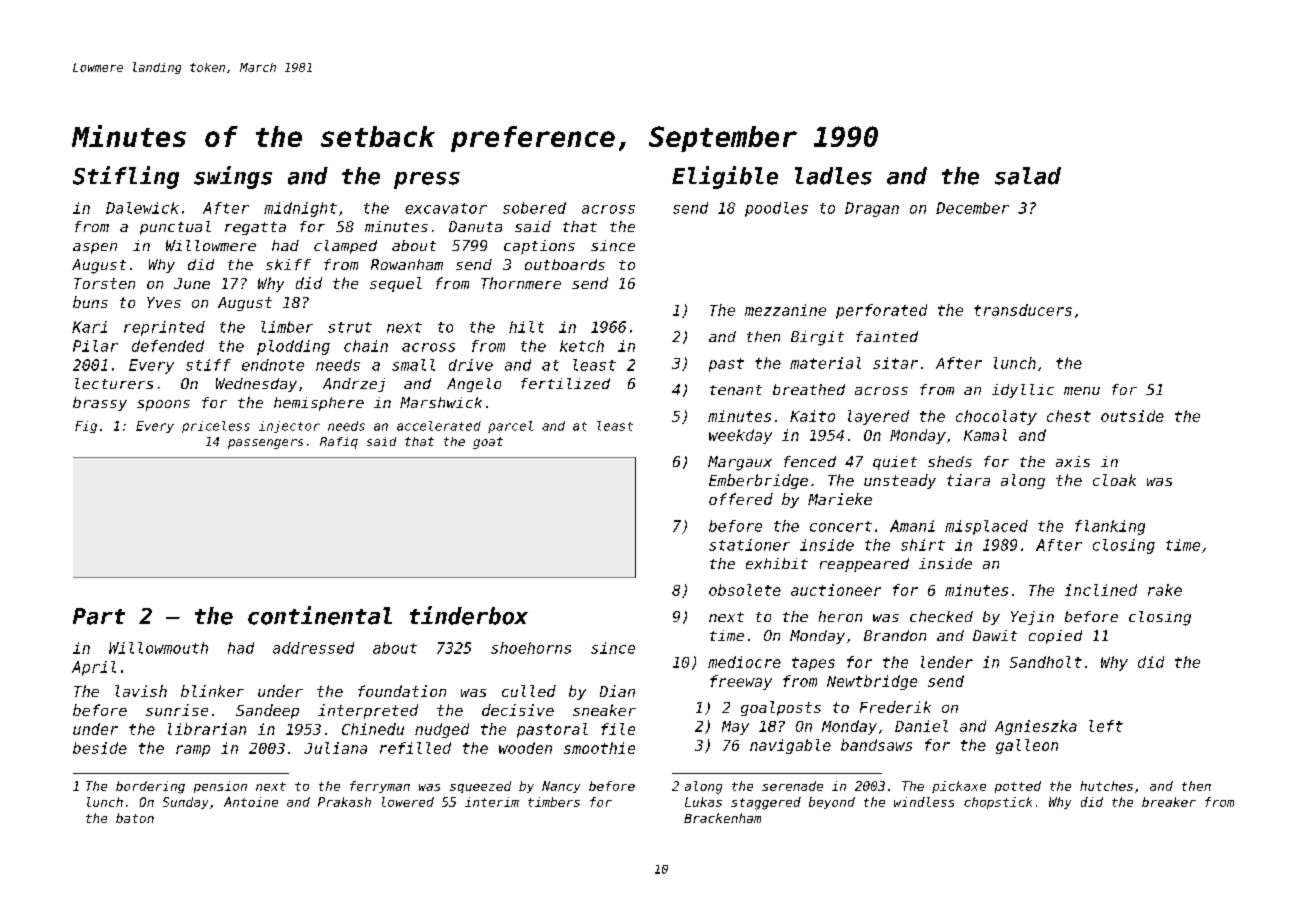  What do you see at coordinates (319, 404) in the screenshot?
I see `hemisphere` at bounding box center [319, 404].
